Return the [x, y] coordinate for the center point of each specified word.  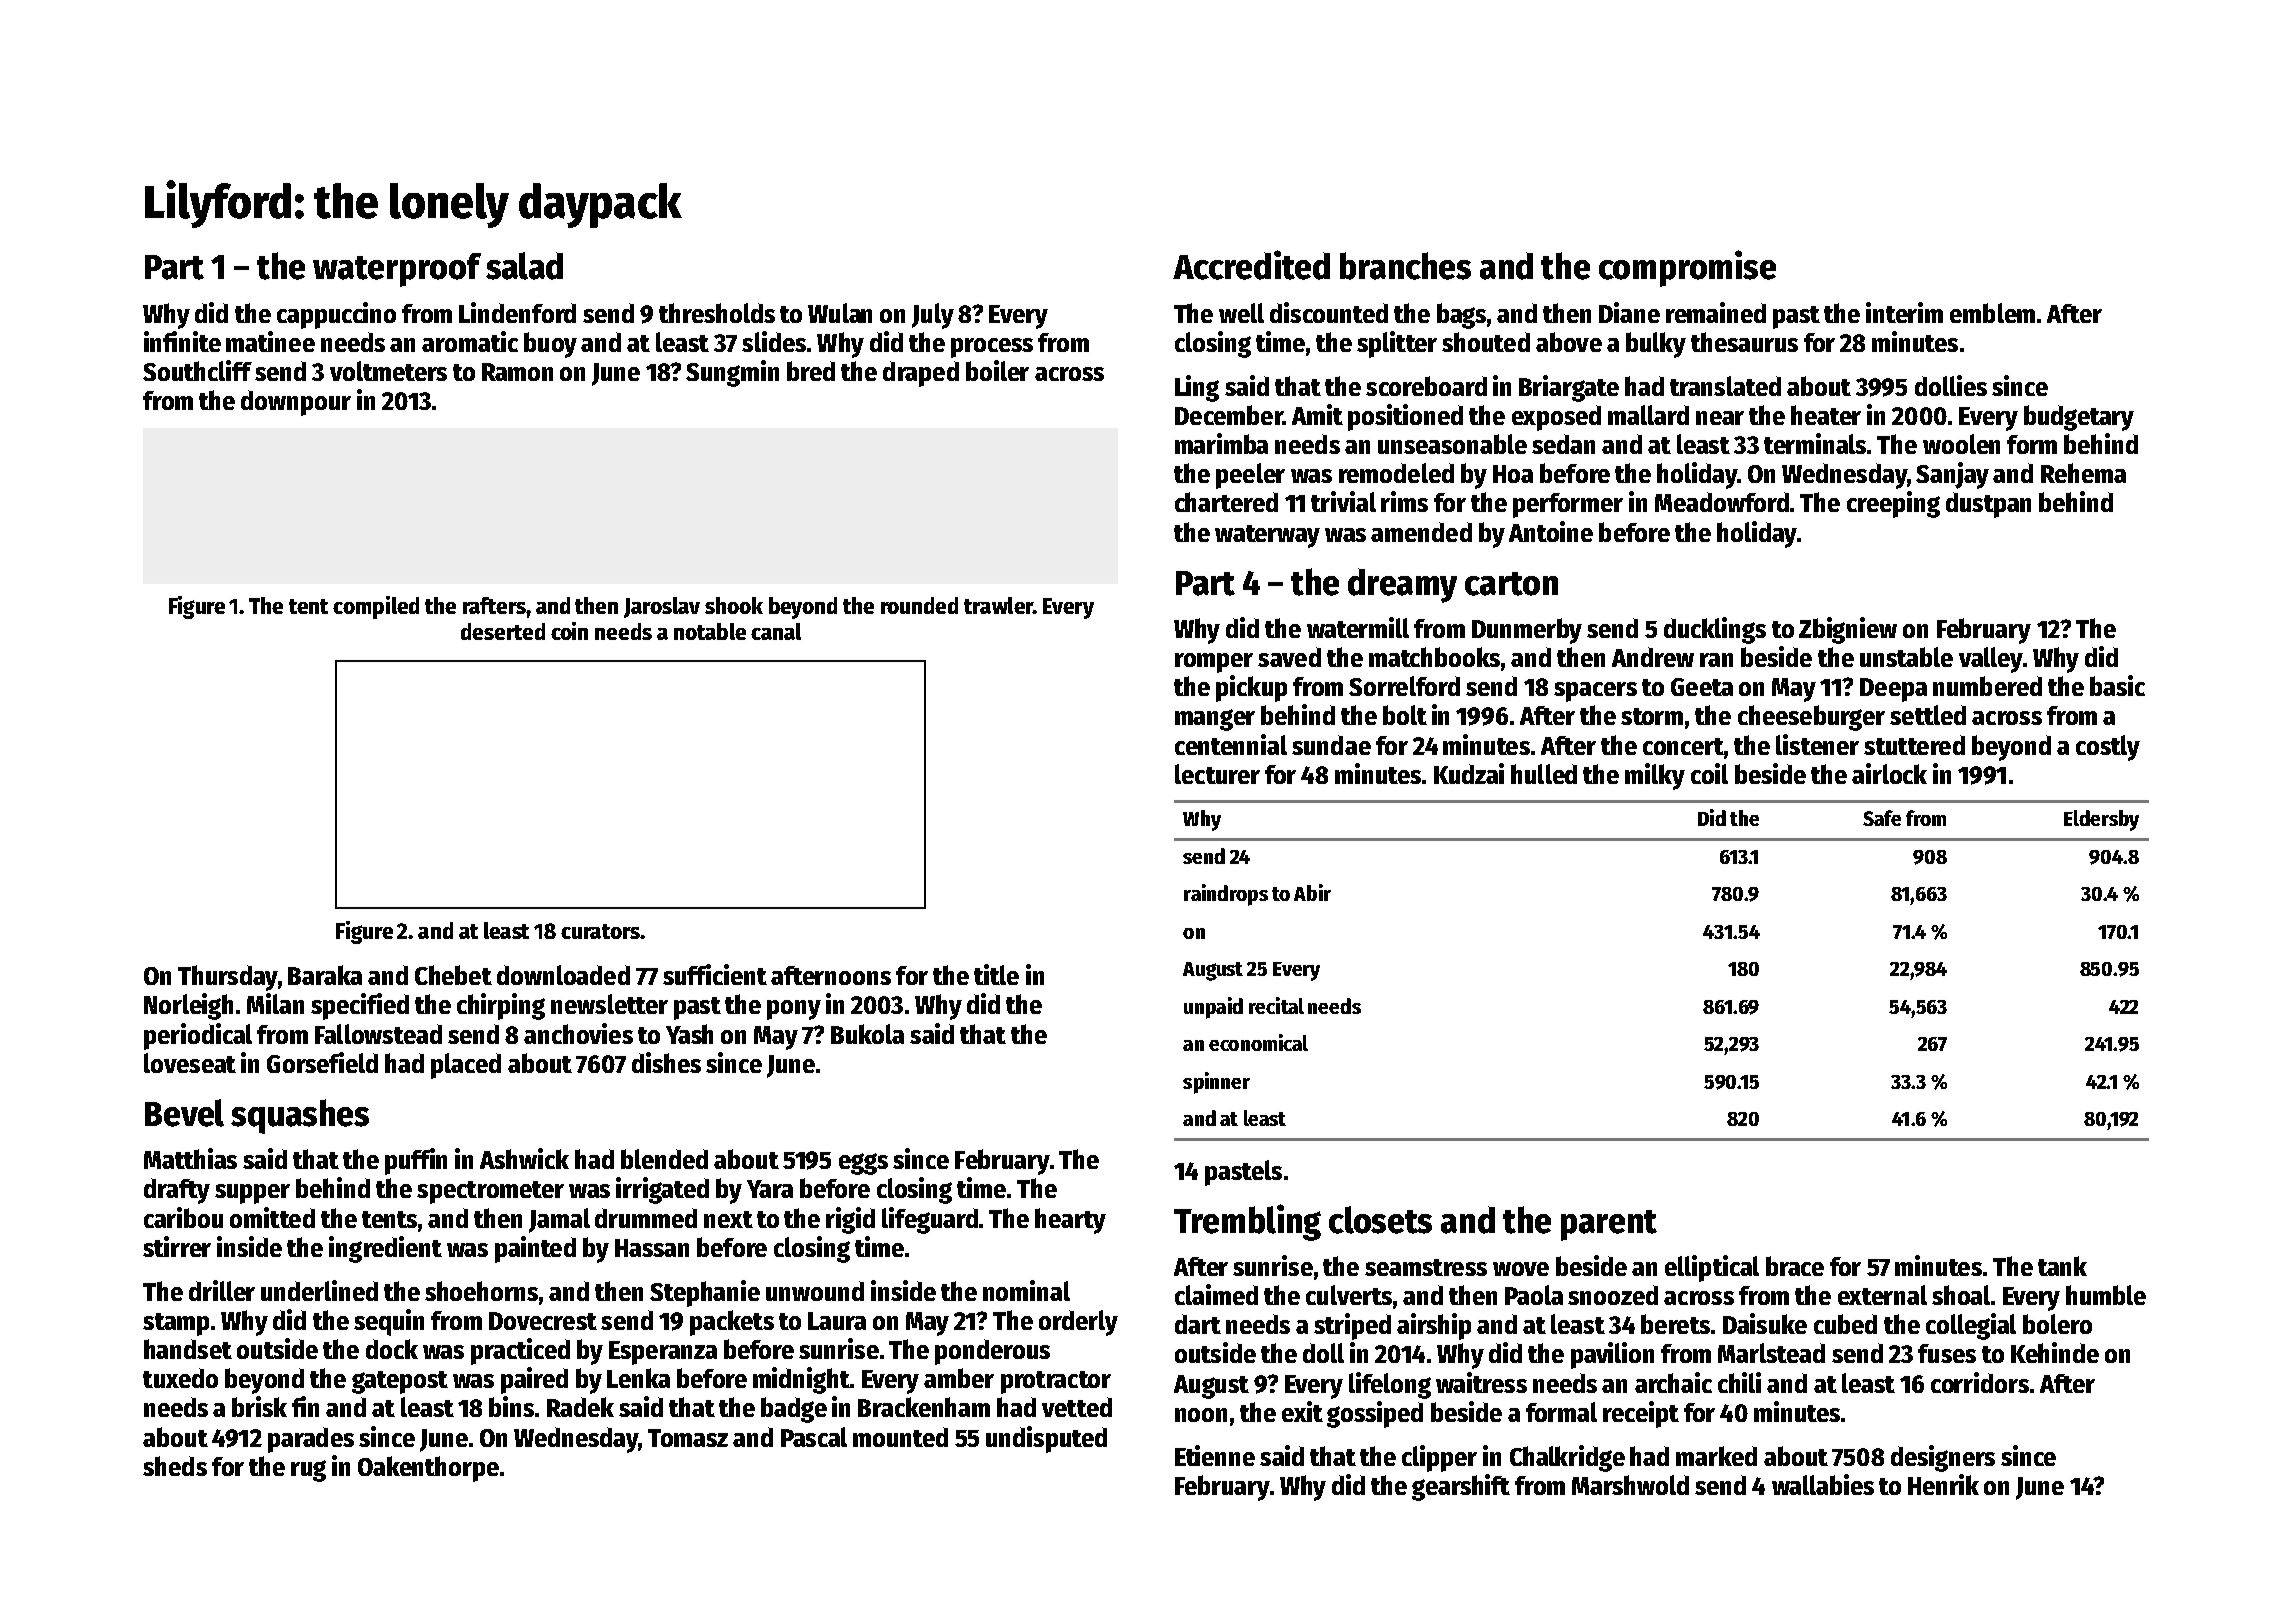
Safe [1882, 818]
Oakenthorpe [428, 1469]
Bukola [867, 1034]
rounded [919, 605]
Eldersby [2101, 820]
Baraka [325, 975]
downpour [296, 403]
